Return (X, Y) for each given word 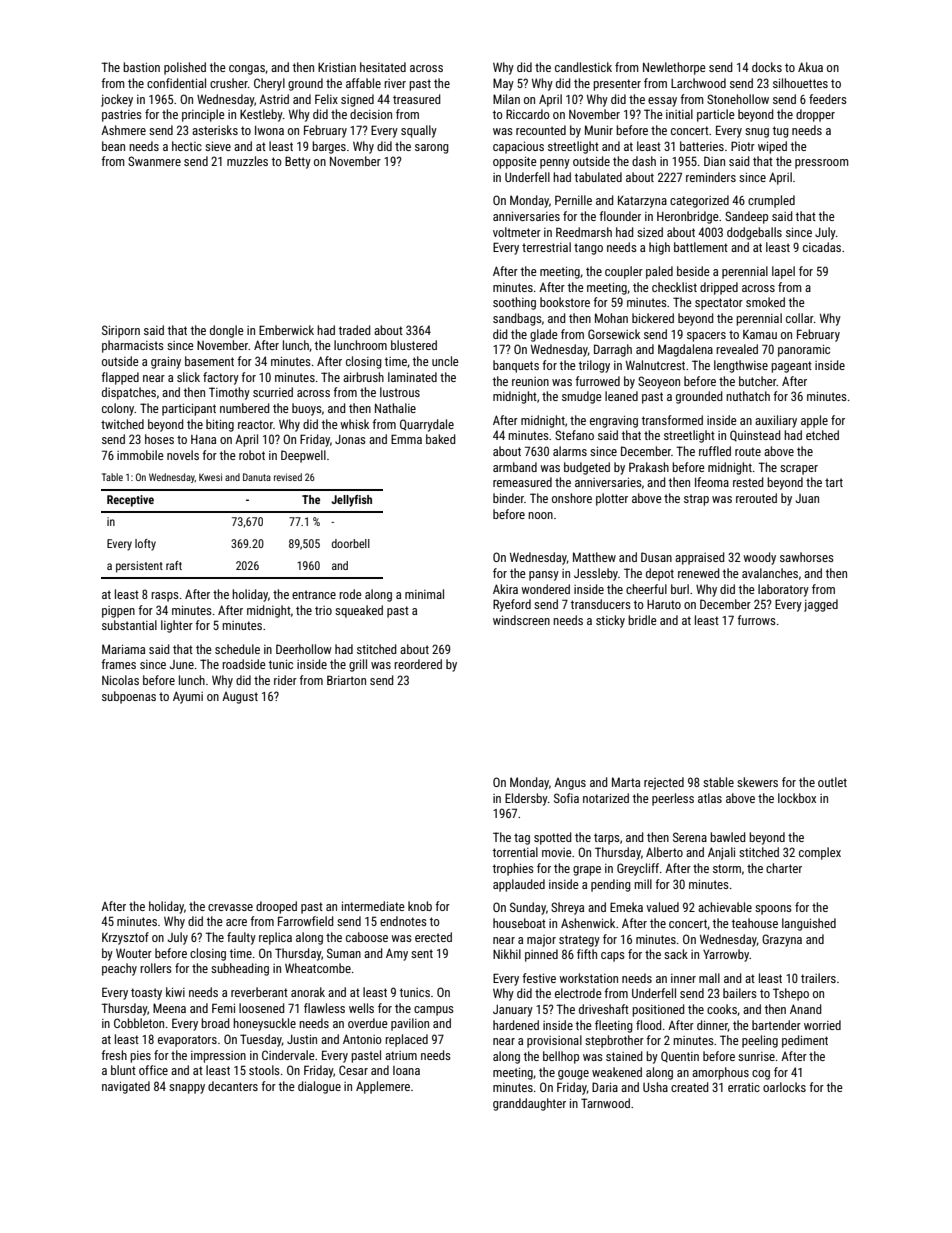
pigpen (118, 612)
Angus (570, 784)
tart (834, 482)
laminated (412, 377)
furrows (756, 620)
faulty (241, 938)
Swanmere (154, 161)
